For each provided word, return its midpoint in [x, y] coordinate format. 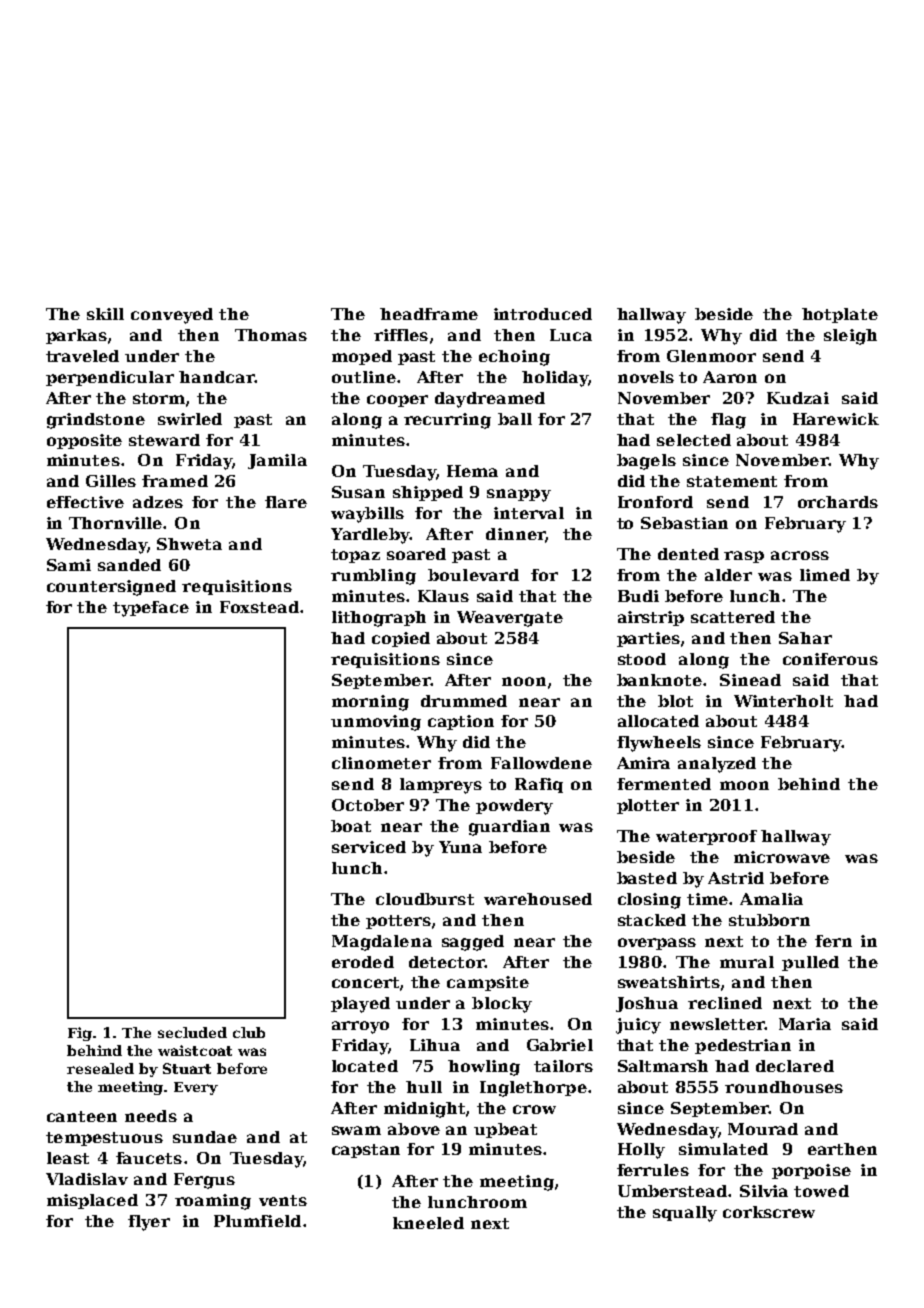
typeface [151, 609]
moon [744, 785]
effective [85, 502]
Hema [472, 471]
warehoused [538, 899]
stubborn [769, 920]
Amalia [771, 899]
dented [688, 554]
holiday [555, 379]
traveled [82, 356]
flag [728, 421]
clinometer [381, 763]
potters [398, 922]
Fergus [204, 1181]
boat [351, 826]
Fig [80, 1034]
